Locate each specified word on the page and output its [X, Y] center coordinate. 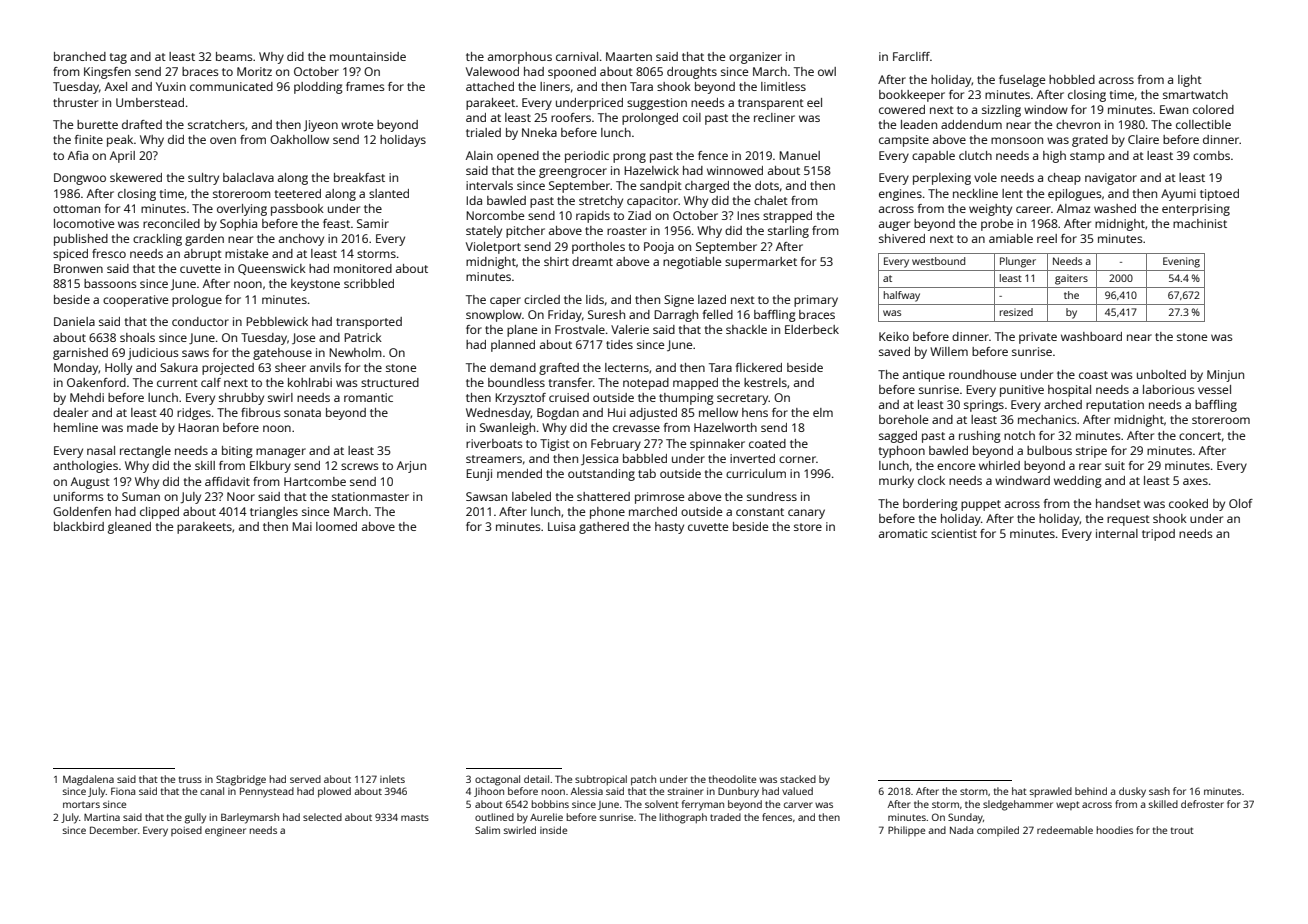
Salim [487, 830]
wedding [1078, 482]
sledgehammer [1018, 805]
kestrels [765, 382]
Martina [102, 817]
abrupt [203, 255]
